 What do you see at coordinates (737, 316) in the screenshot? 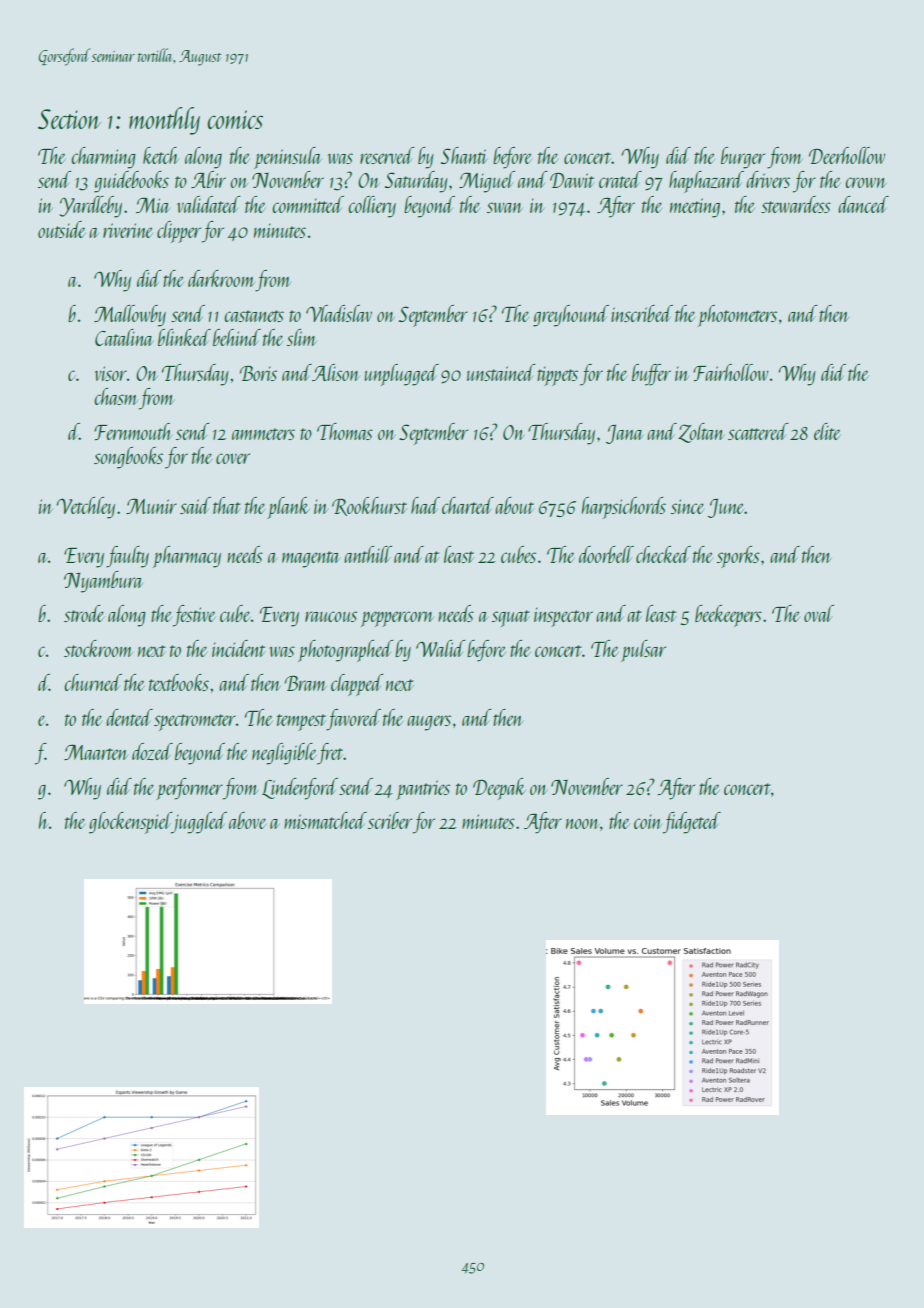
I see `photometers` at bounding box center [737, 316].
